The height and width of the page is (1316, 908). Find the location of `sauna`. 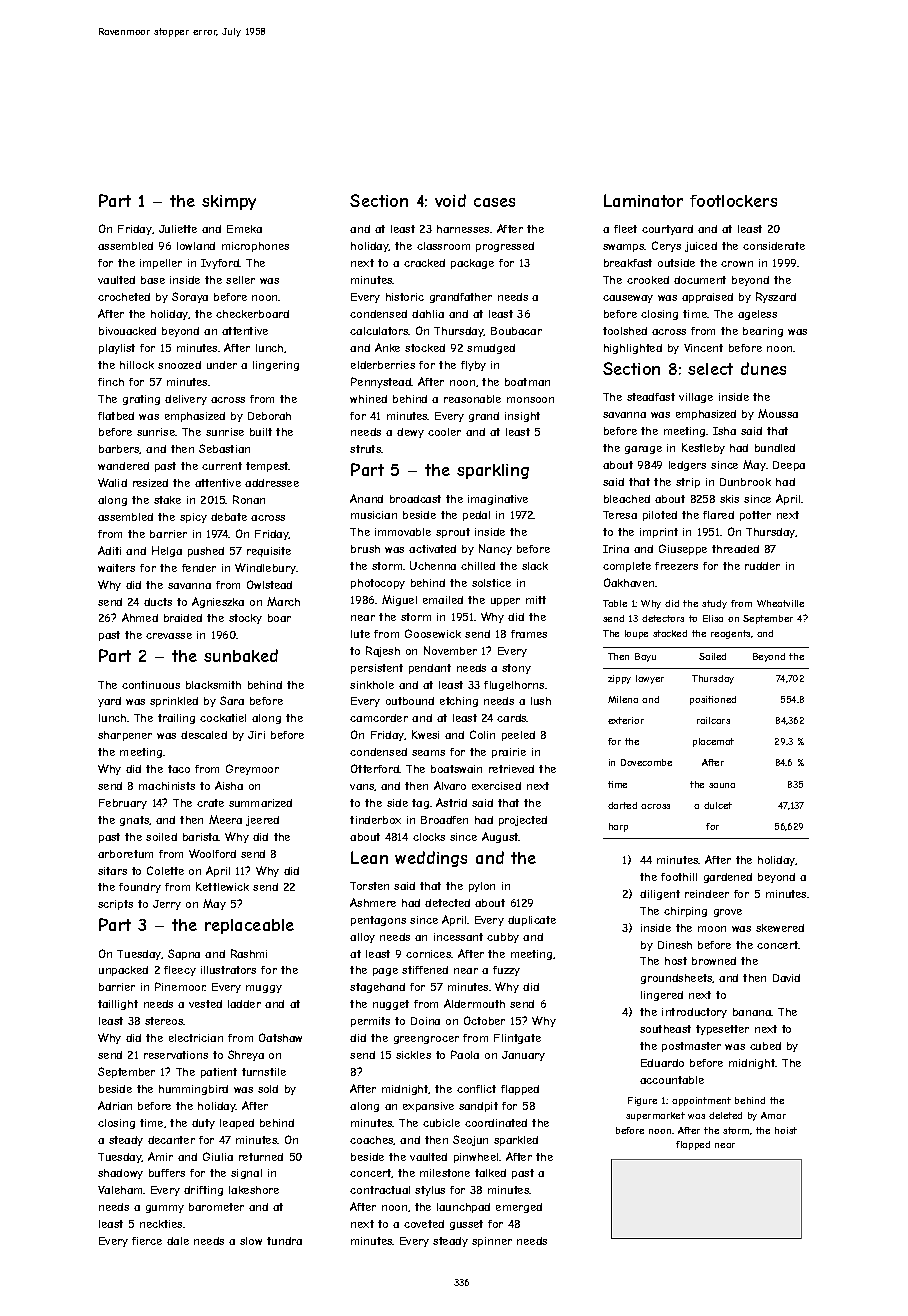

sauna is located at coordinates (722, 785).
